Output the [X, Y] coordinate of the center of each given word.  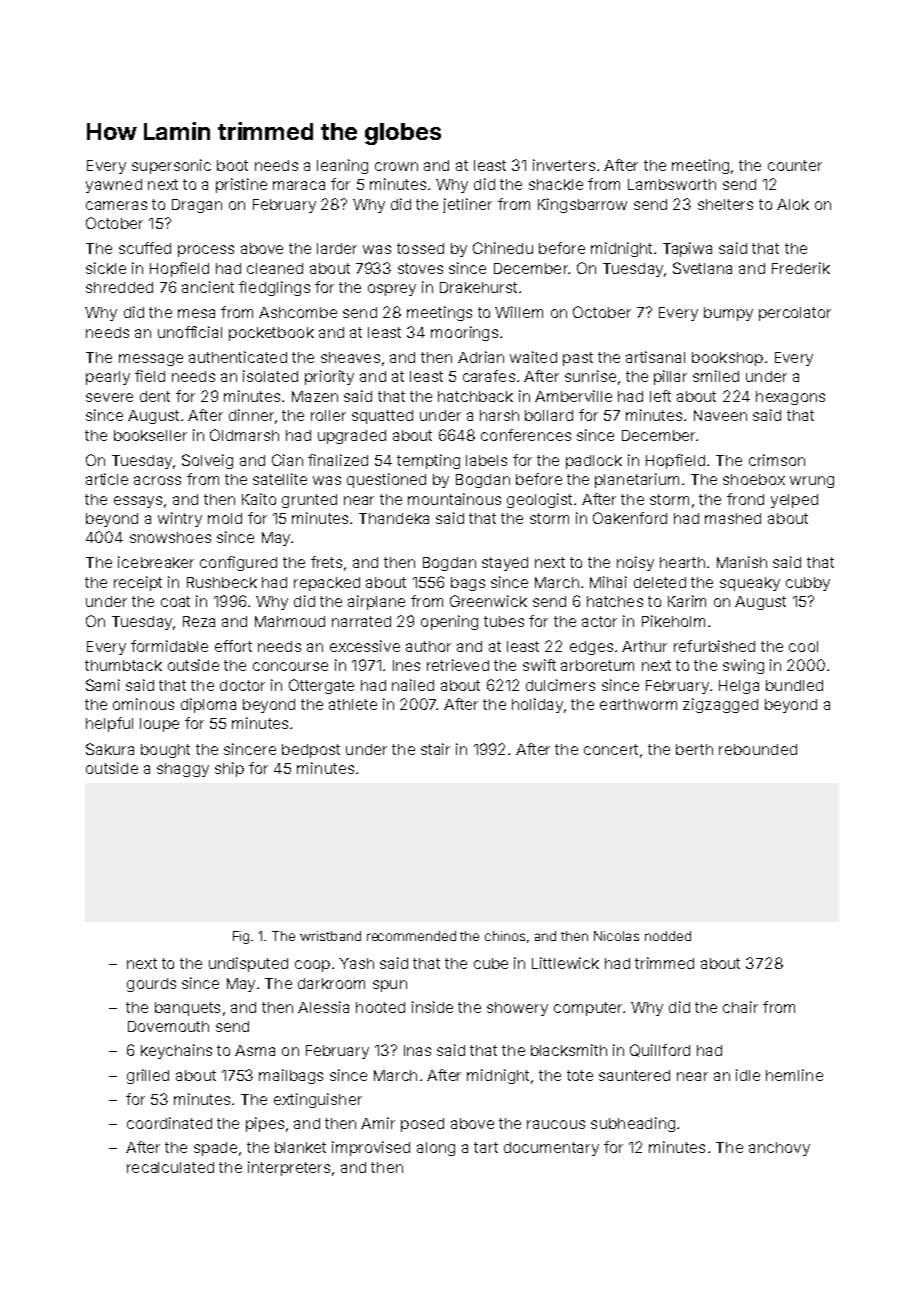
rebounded [758, 749]
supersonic [171, 166]
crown [396, 166]
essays [138, 502]
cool [803, 646]
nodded [668, 936]
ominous [143, 704]
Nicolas [616, 936]
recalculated [170, 1167]
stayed [505, 564]
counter [795, 165]
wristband [330, 936]
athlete [353, 704]
